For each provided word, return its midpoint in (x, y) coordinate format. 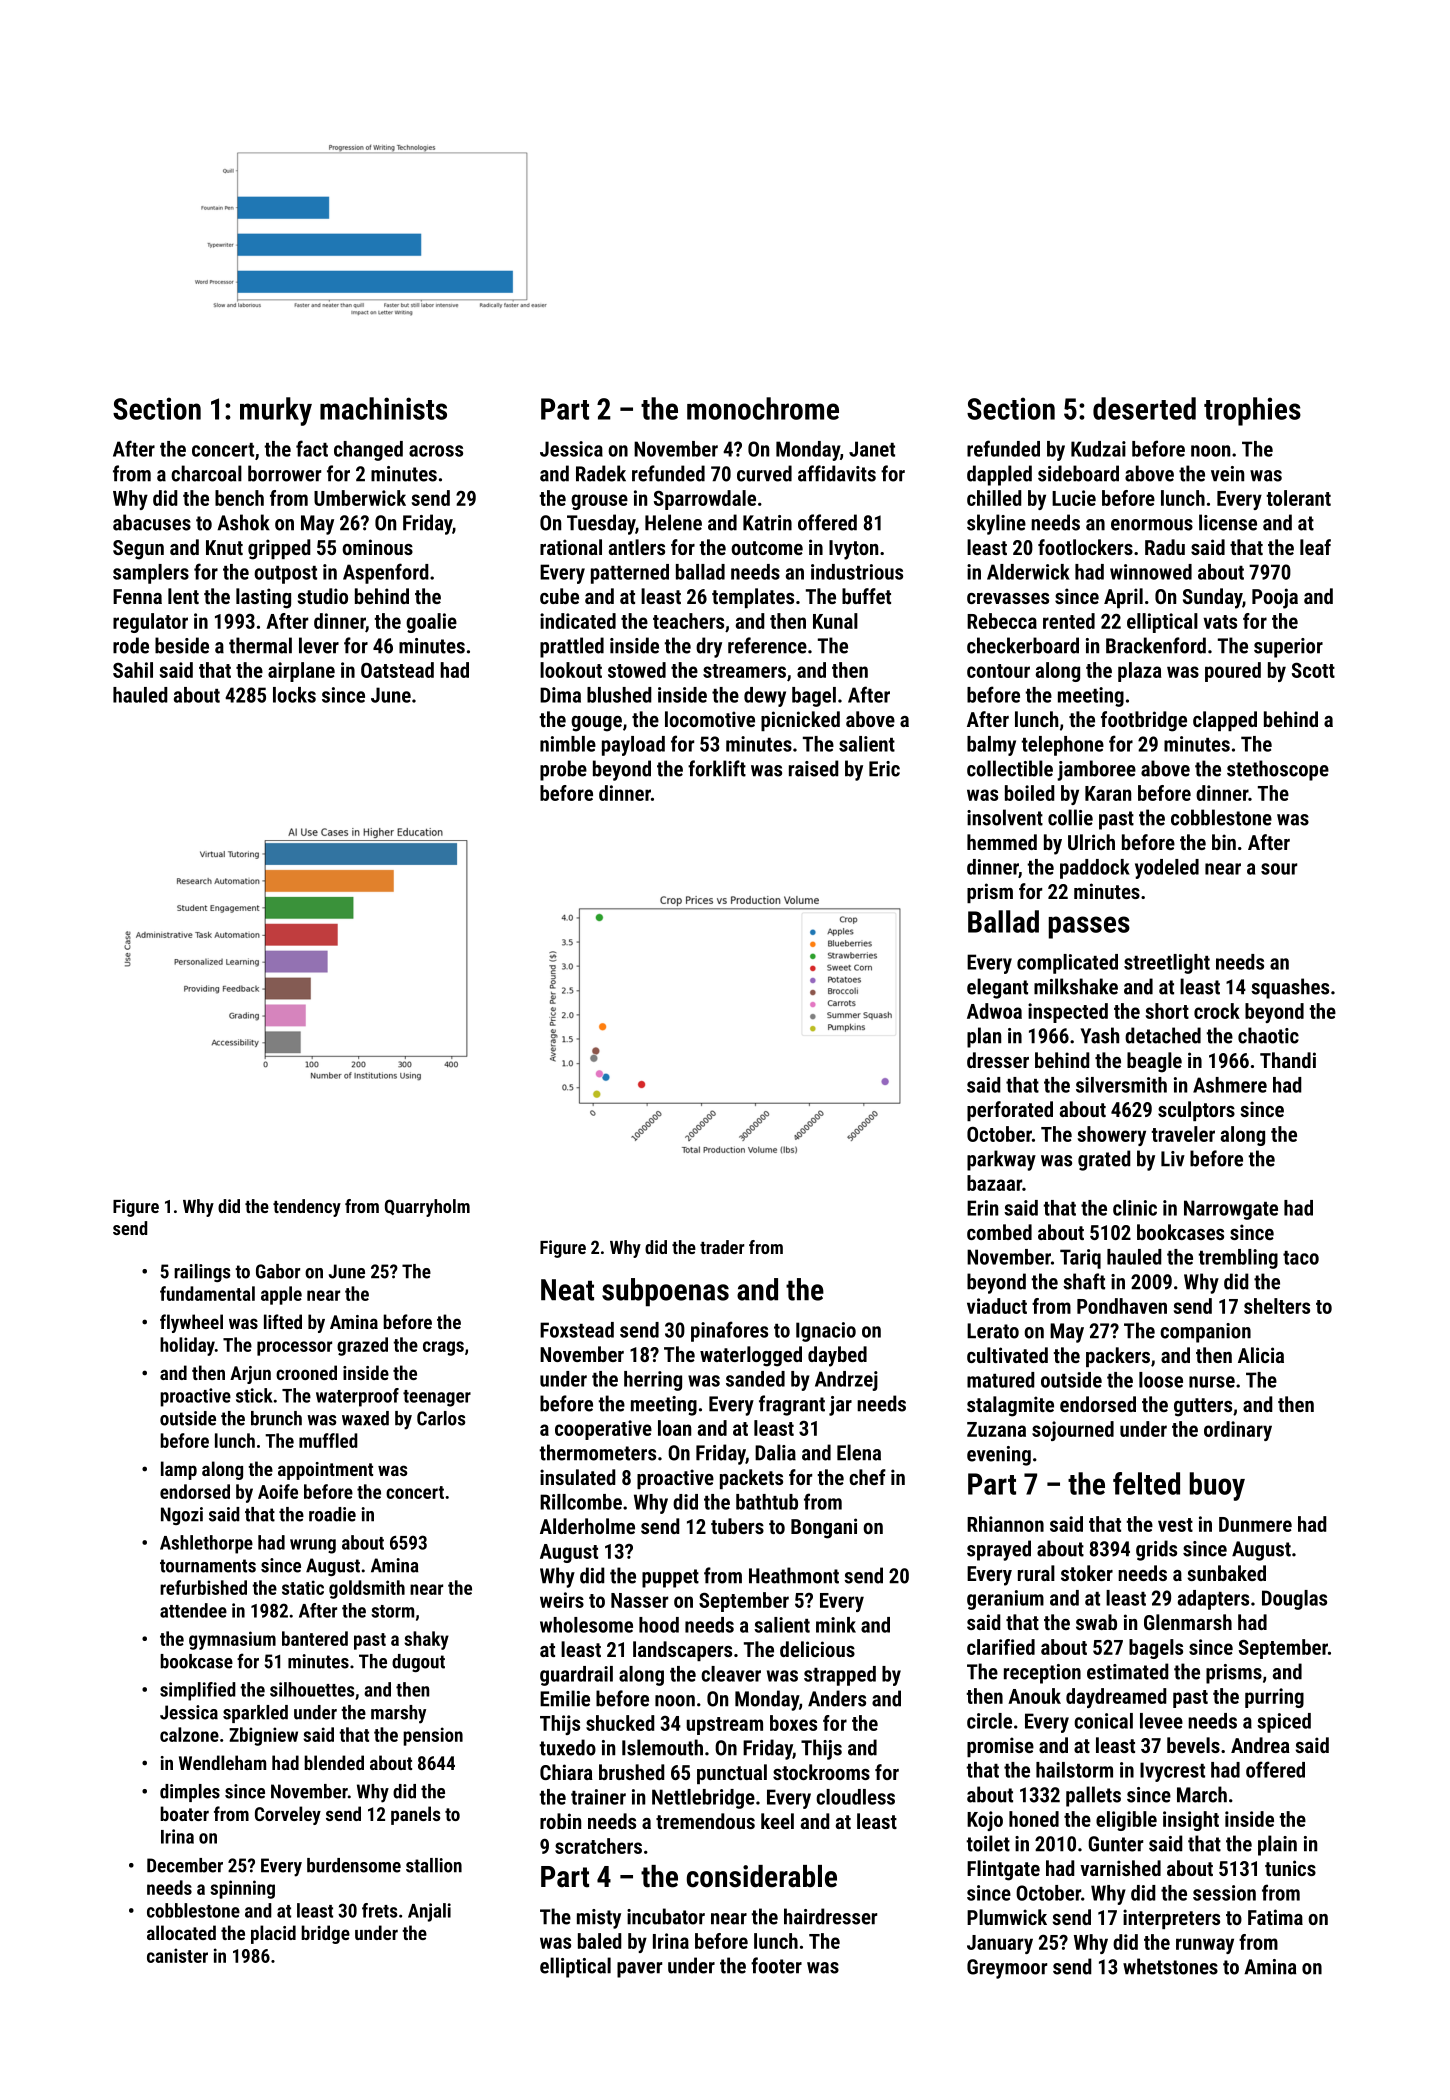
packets (751, 1479)
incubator (666, 1916)
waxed (365, 1418)
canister (177, 1955)
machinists (383, 408)
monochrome (763, 408)
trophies (1252, 411)
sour (1279, 869)
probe (563, 770)
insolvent (1005, 817)
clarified (1001, 1647)
